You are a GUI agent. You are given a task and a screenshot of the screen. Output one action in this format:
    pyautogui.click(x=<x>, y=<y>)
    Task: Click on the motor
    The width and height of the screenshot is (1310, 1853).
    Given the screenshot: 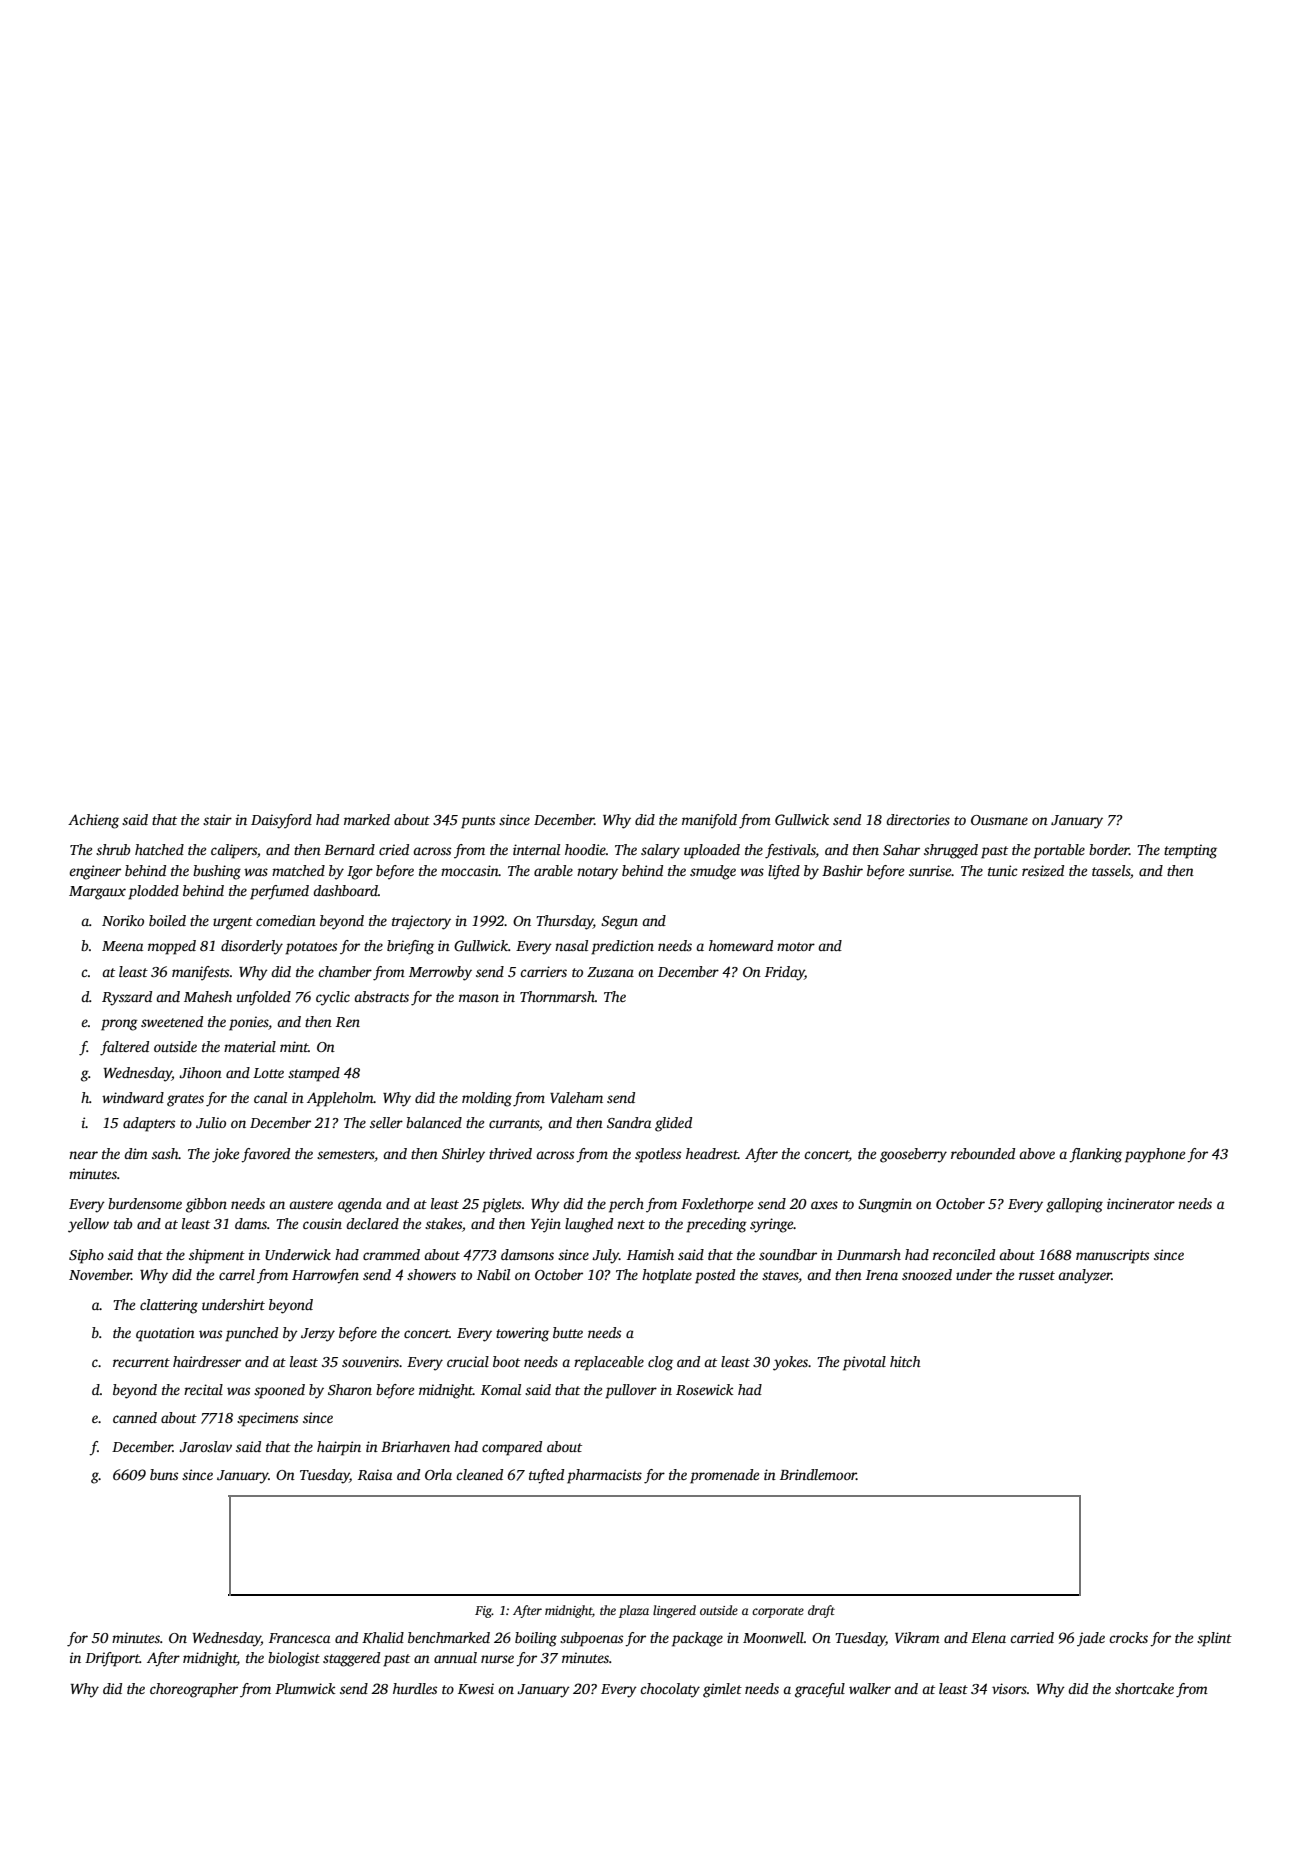 What is the action you would take?
    pyautogui.click(x=796, y=946)
